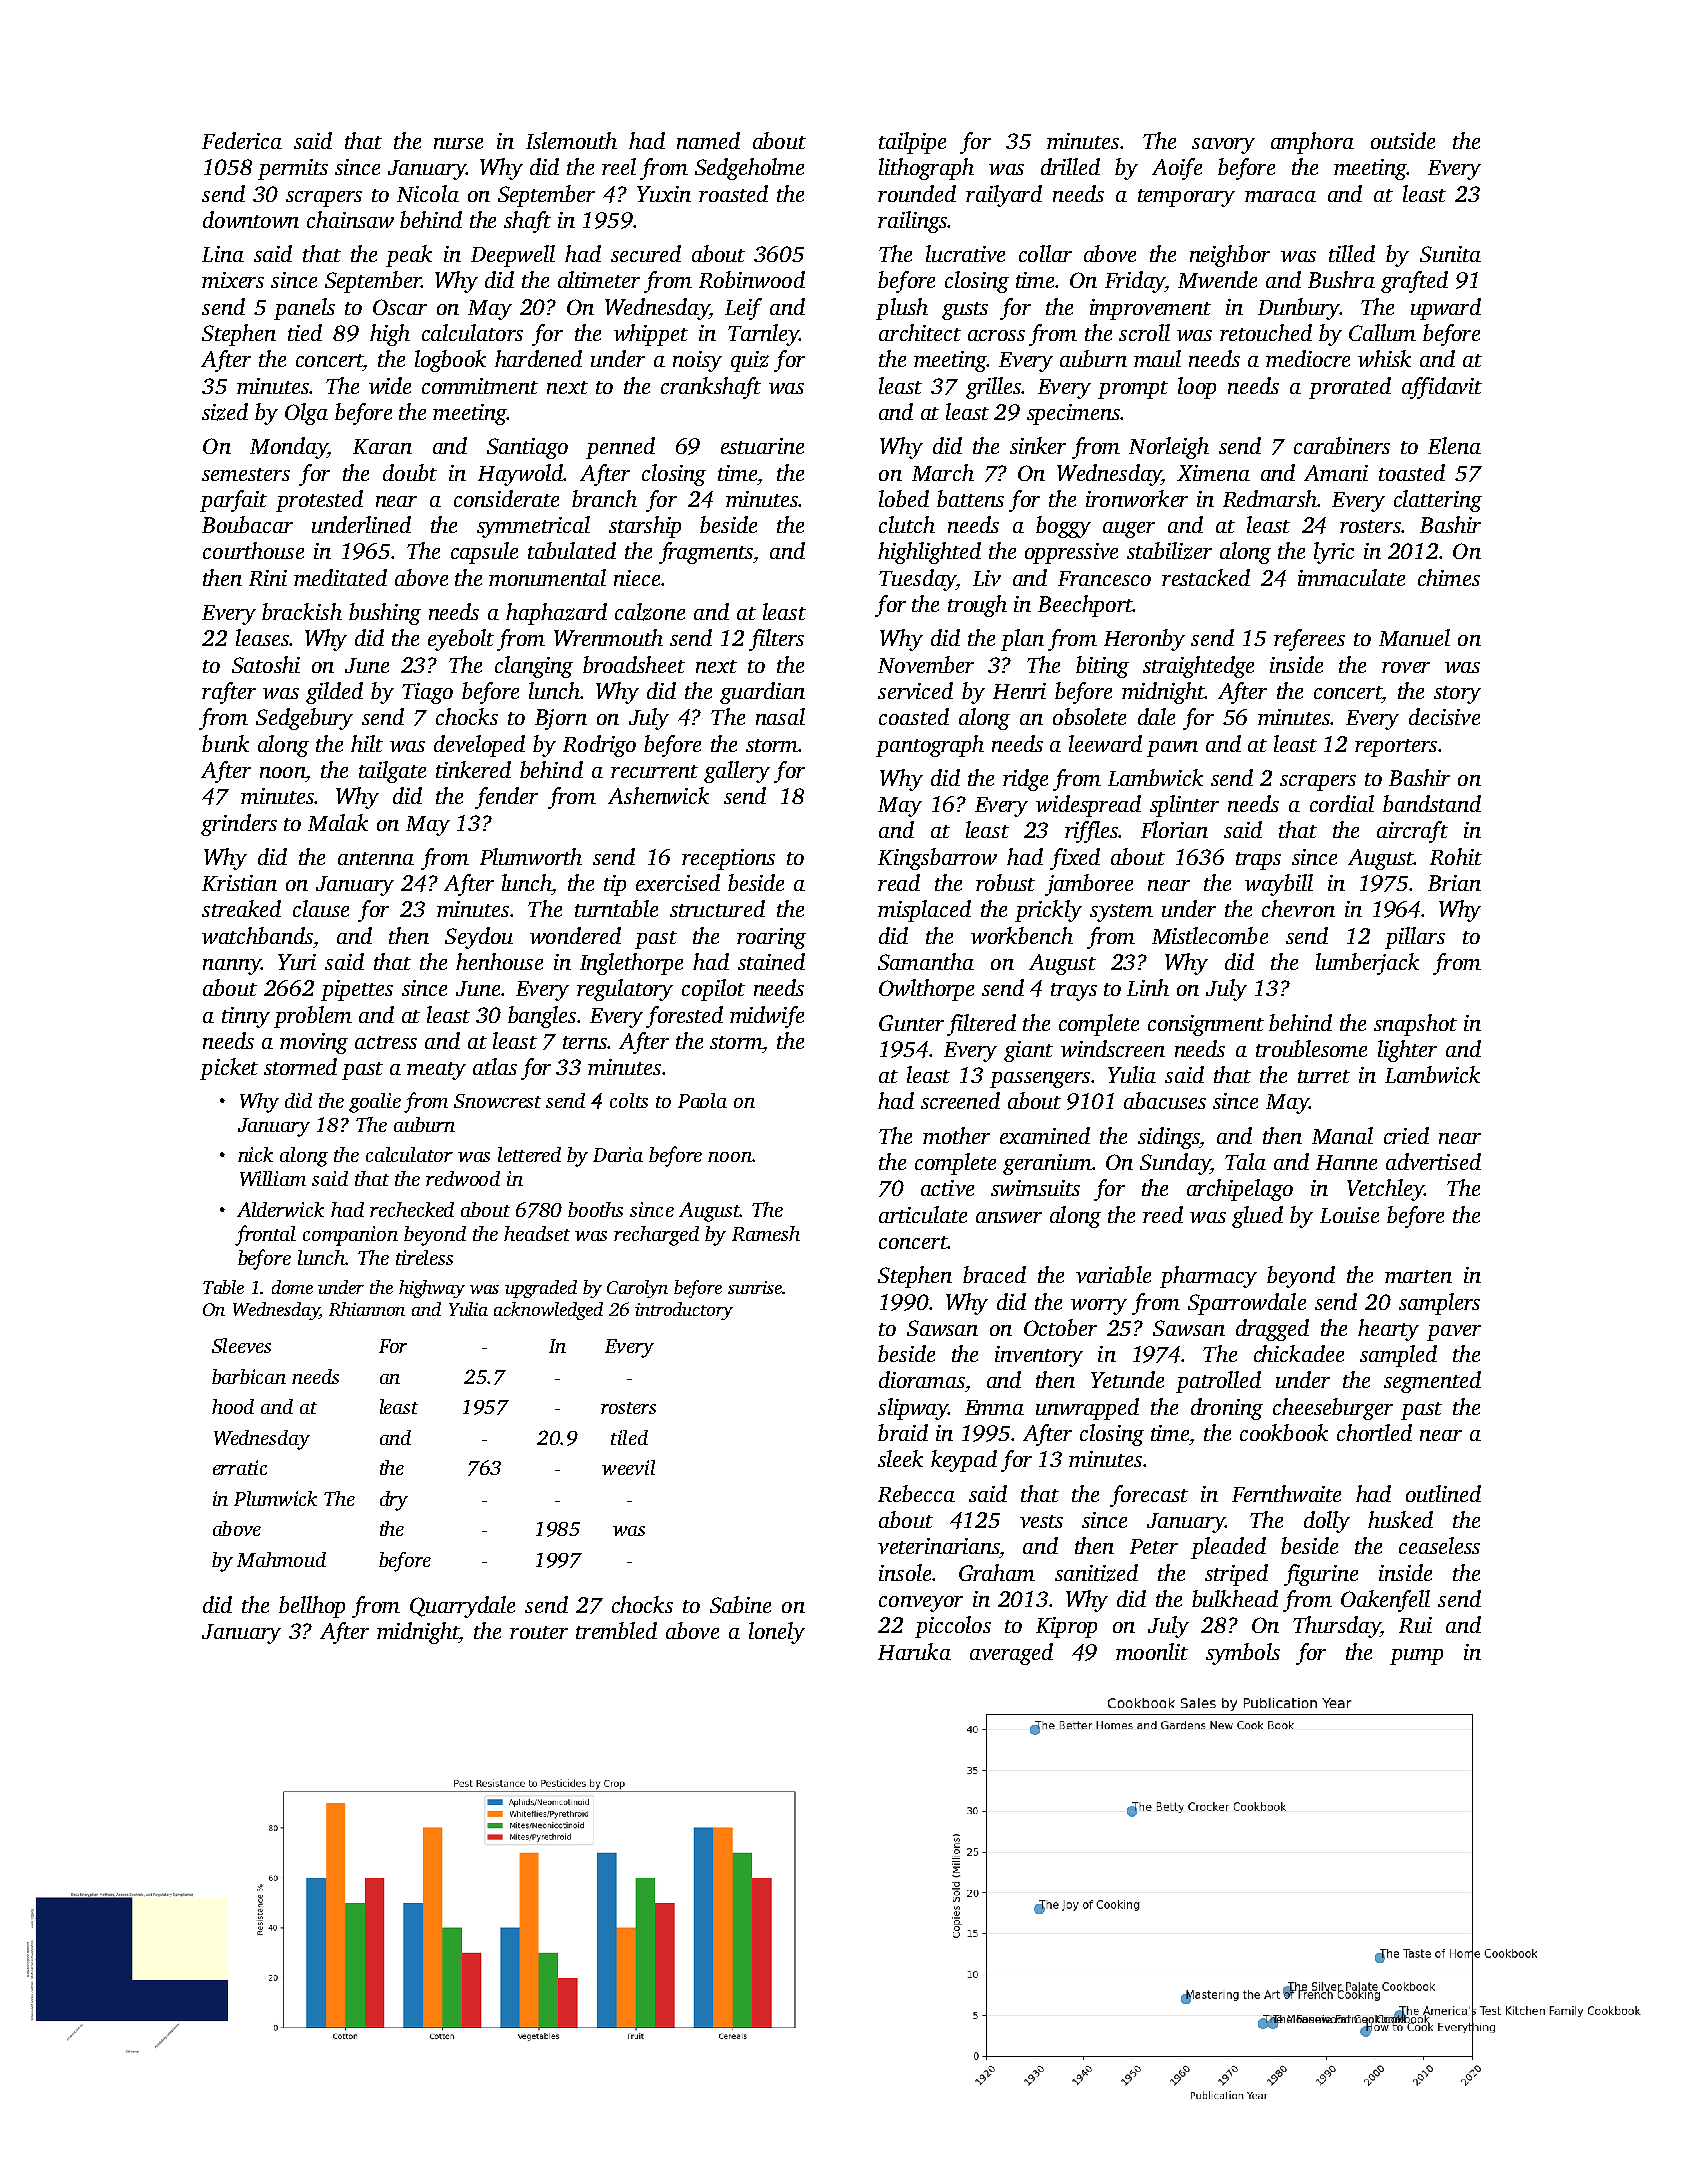 The height and width of the screenshot is (2178, 1683). What do you see at coordinates (242, 140) in the screenshot?
I see `Federica` at bounding box center [242, 140].
